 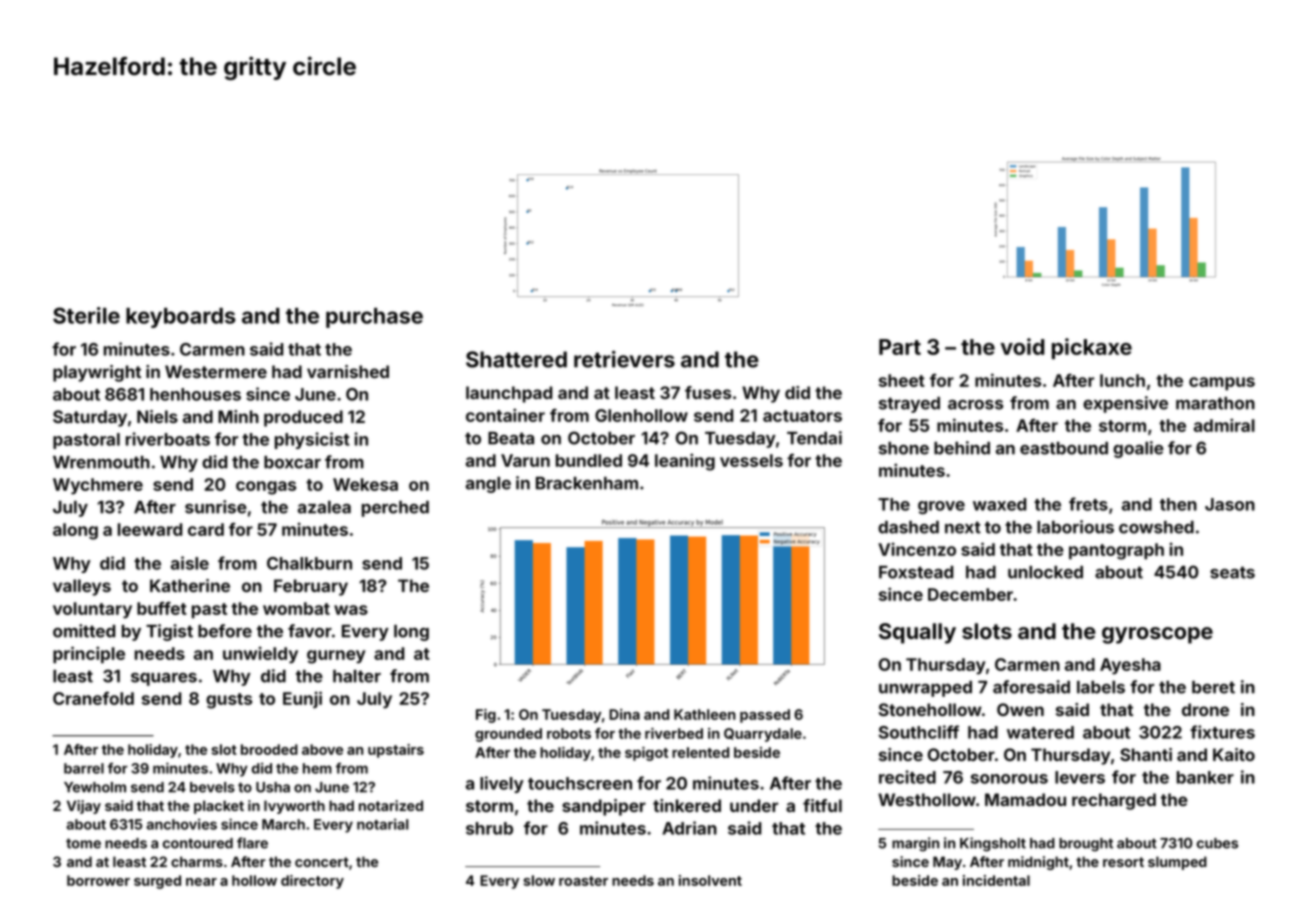 What do you see at coordinates (93, 698) in the image?
I see `Cranefold` at bounding box center [93, 698].
